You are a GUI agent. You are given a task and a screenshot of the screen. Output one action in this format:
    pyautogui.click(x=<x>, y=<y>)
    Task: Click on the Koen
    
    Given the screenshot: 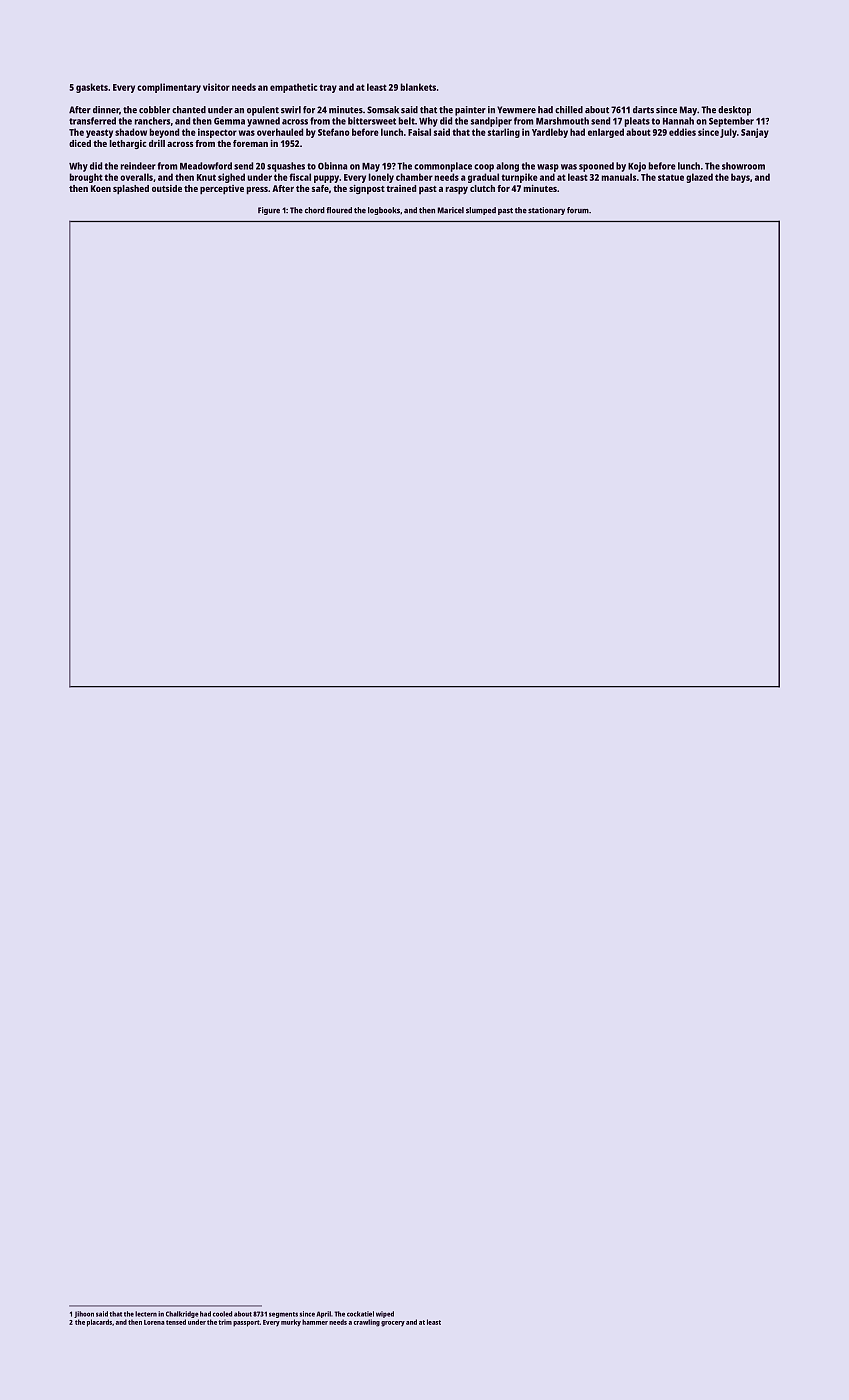 What is the action you would take?
    pyautogui.click(x=101, y=188)
